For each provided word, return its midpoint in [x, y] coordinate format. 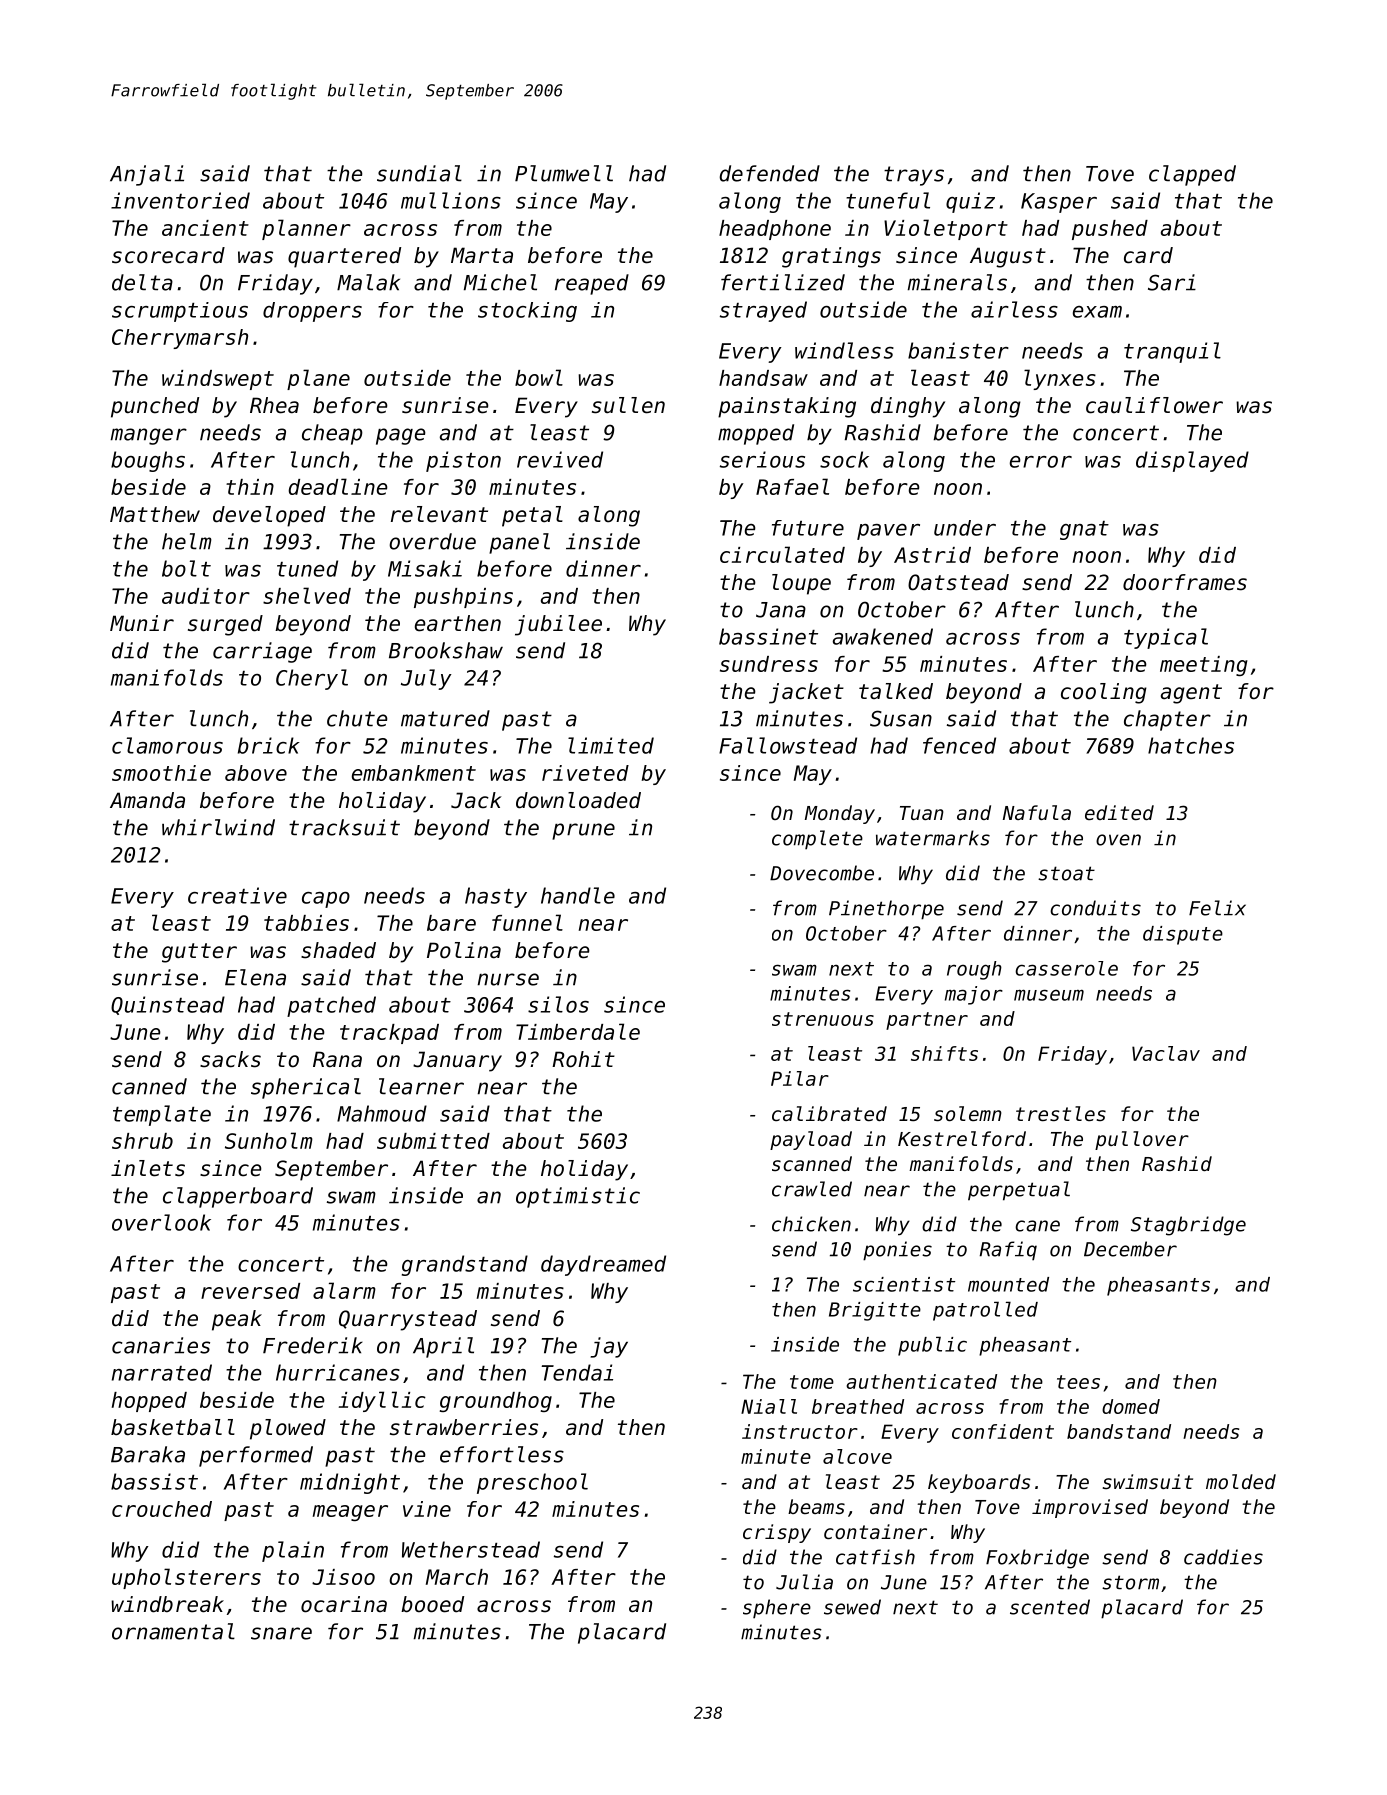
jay [609, 1347]
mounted [1008, 1284]
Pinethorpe [886, 910]
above [256, 773]
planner [306, 229]
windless [844, 350]
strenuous [823, 1019]
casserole [1066, 968]
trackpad [389, 1034]
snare [281, 1633]
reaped [592, 284]
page [401, 436]
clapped [1192, 175]
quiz [970, 202]
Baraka [148, 1454]
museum [1049, 995]
